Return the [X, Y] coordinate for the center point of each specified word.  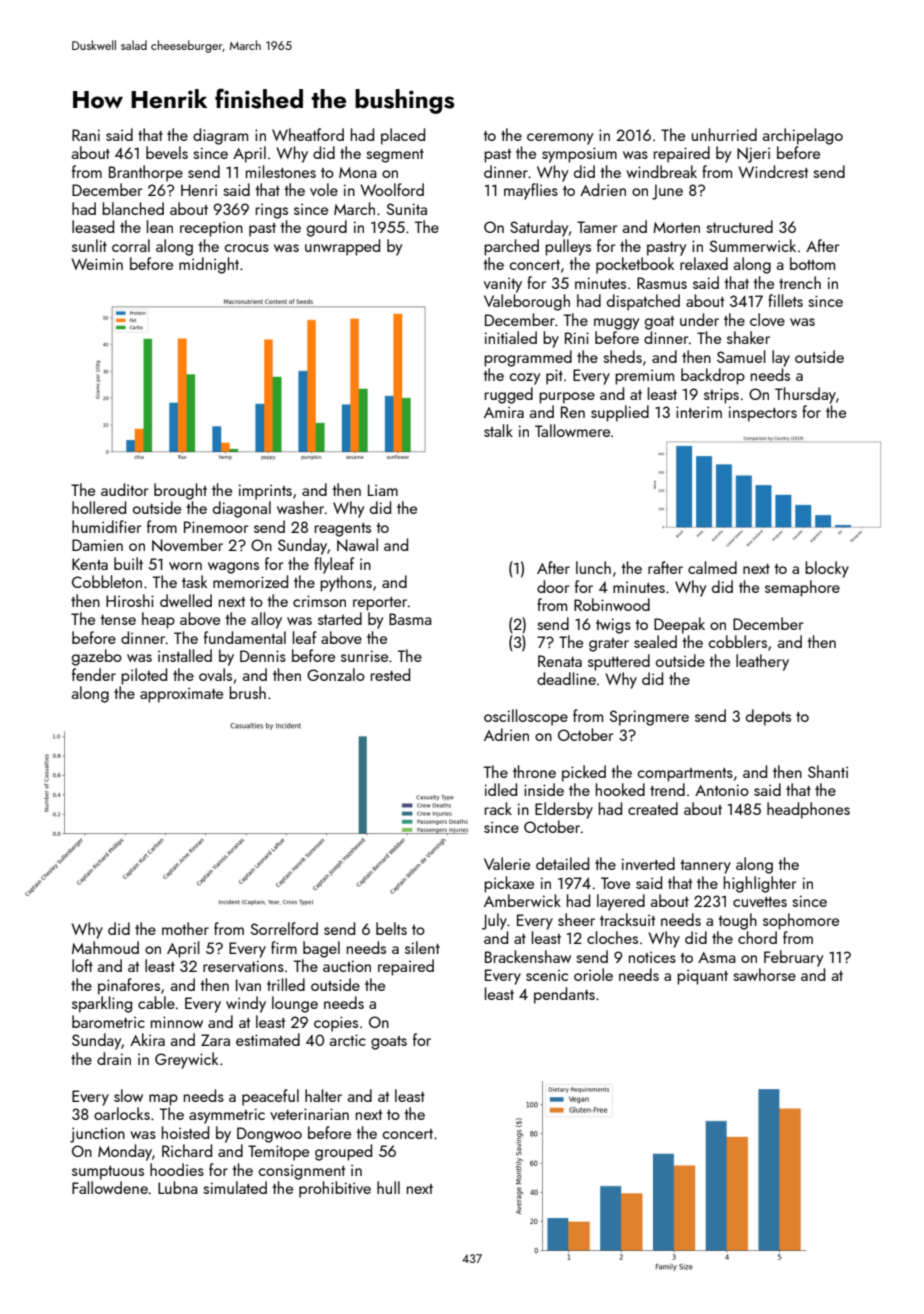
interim [699, 412]
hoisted [185, 1132]
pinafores [129, 986]
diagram [220, 136]
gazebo [97, 657]
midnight [209, 265]
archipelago [803, 136]
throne [534, 771]
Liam [383, 490]
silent [422, 947]
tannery [706, 867]
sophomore [801, 921]
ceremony [560, 139]
